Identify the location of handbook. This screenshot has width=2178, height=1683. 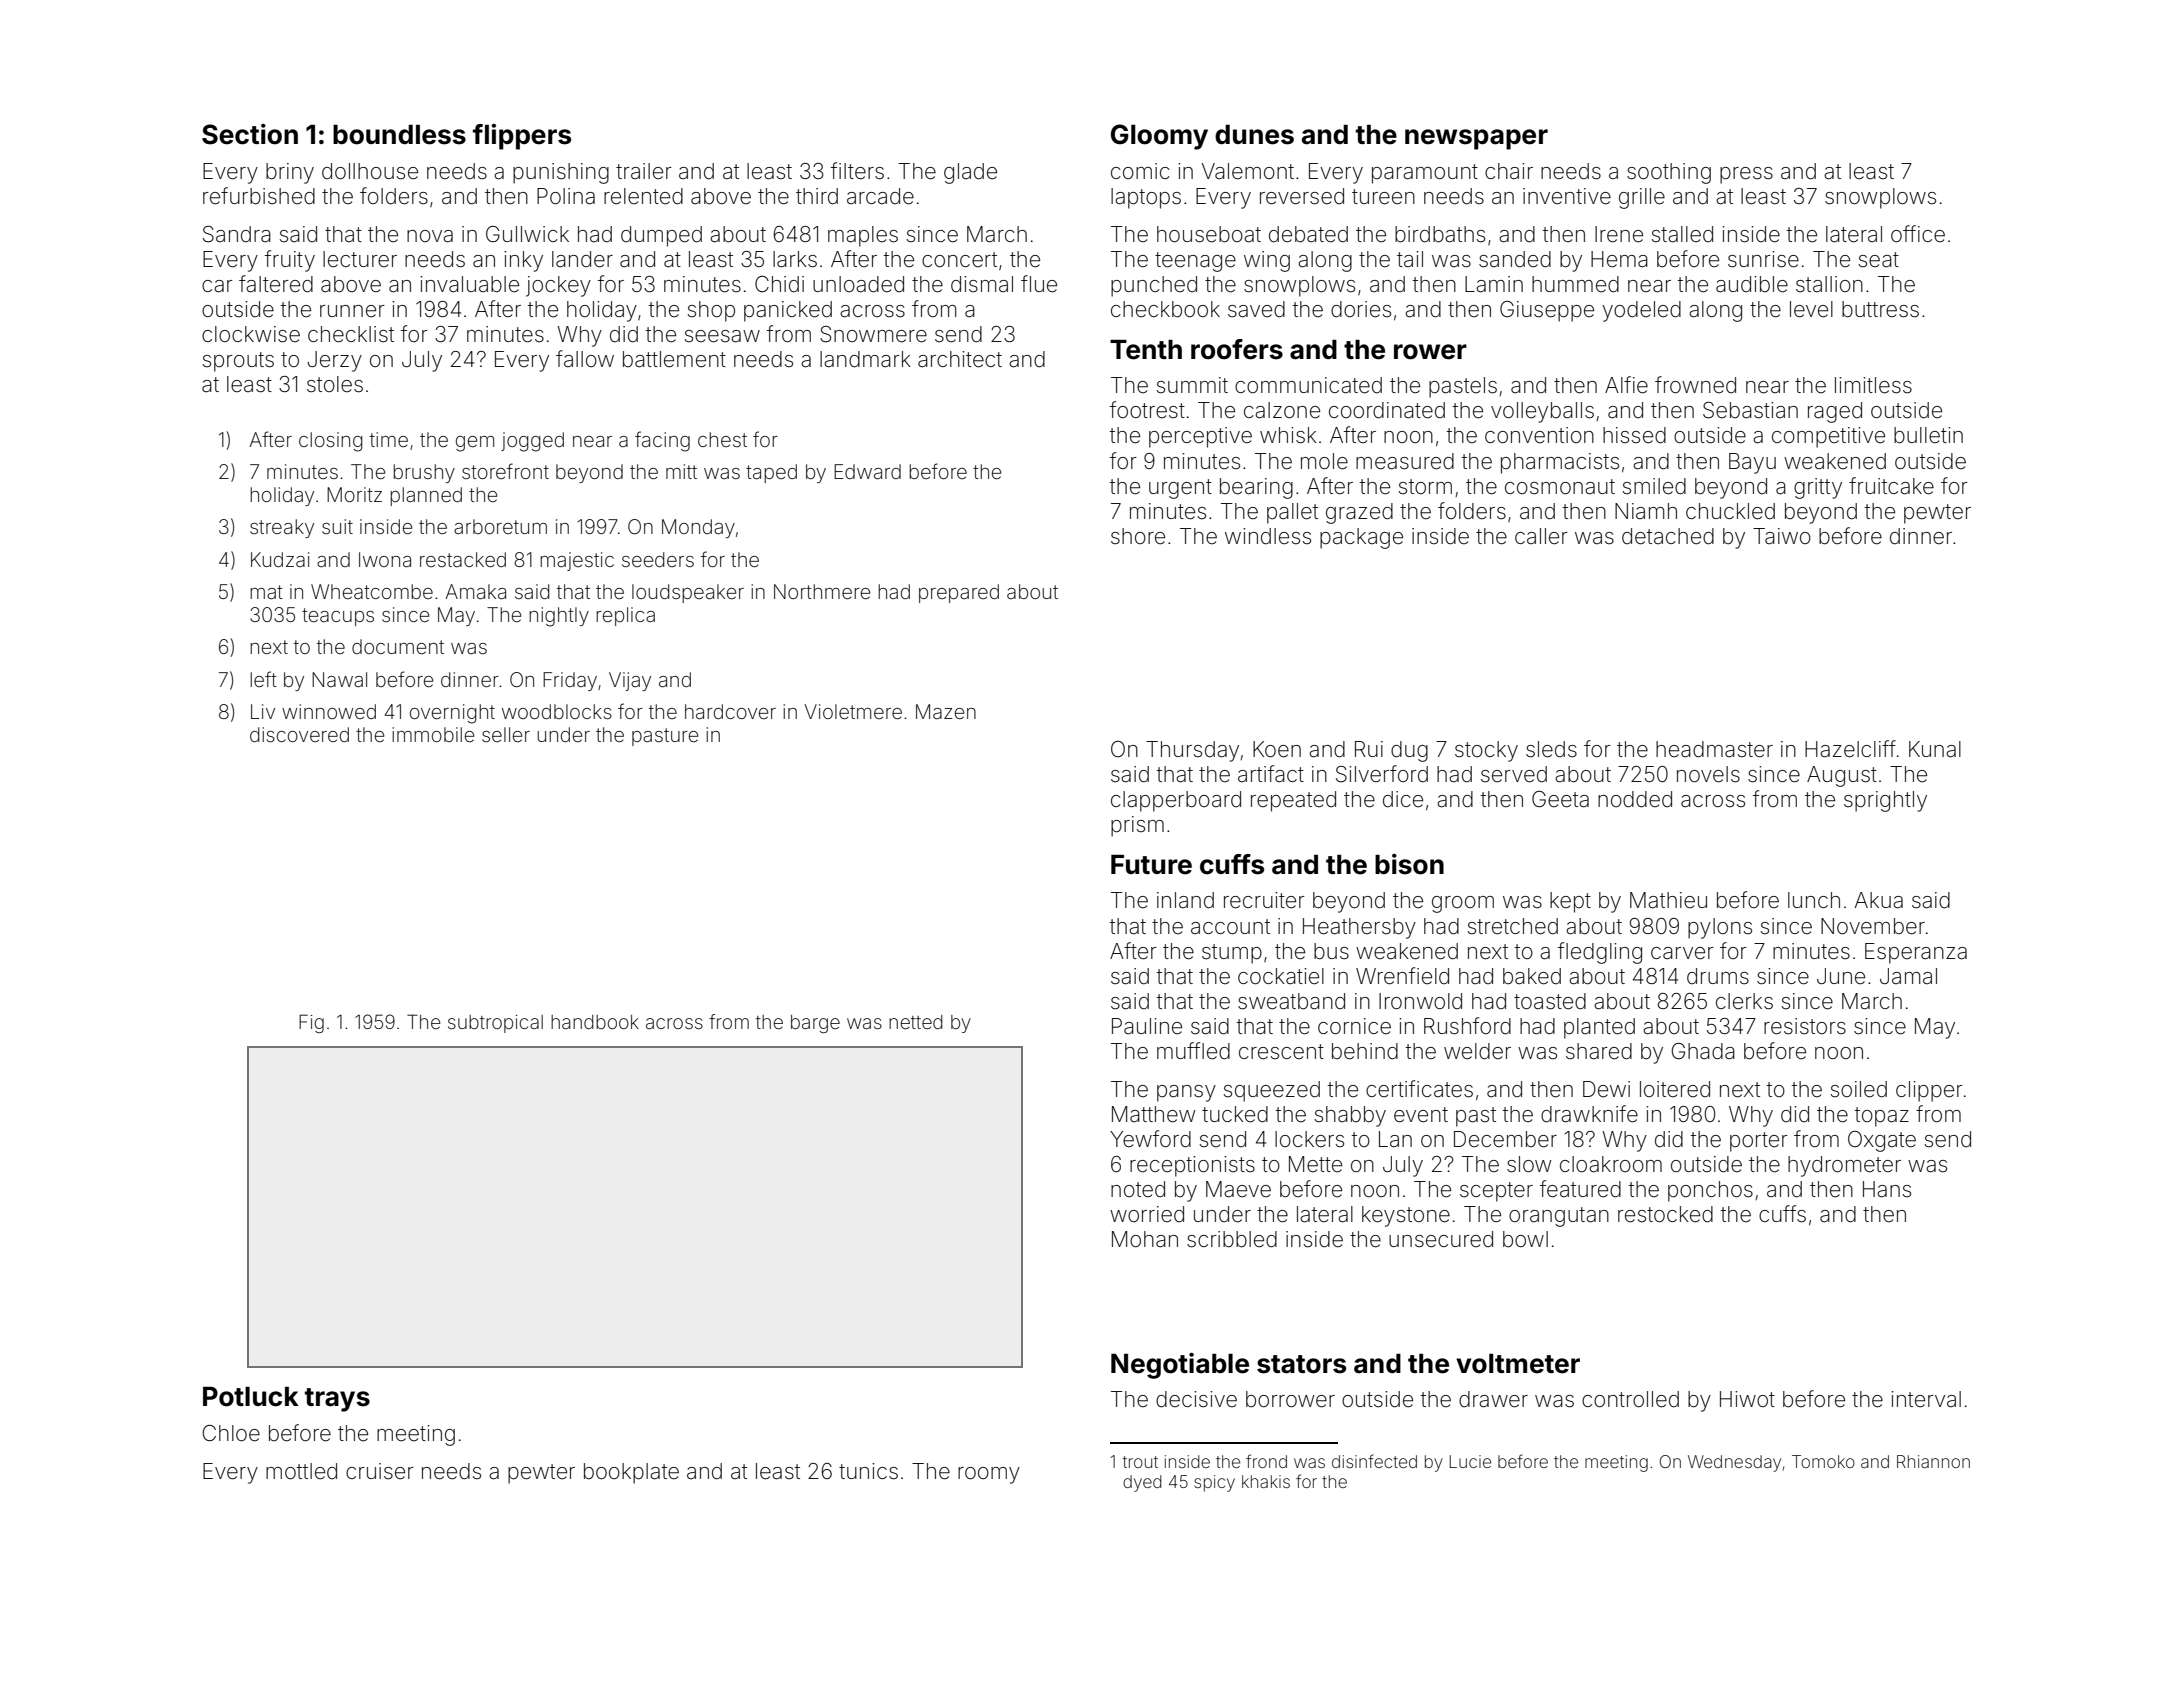
(595, 1022).
